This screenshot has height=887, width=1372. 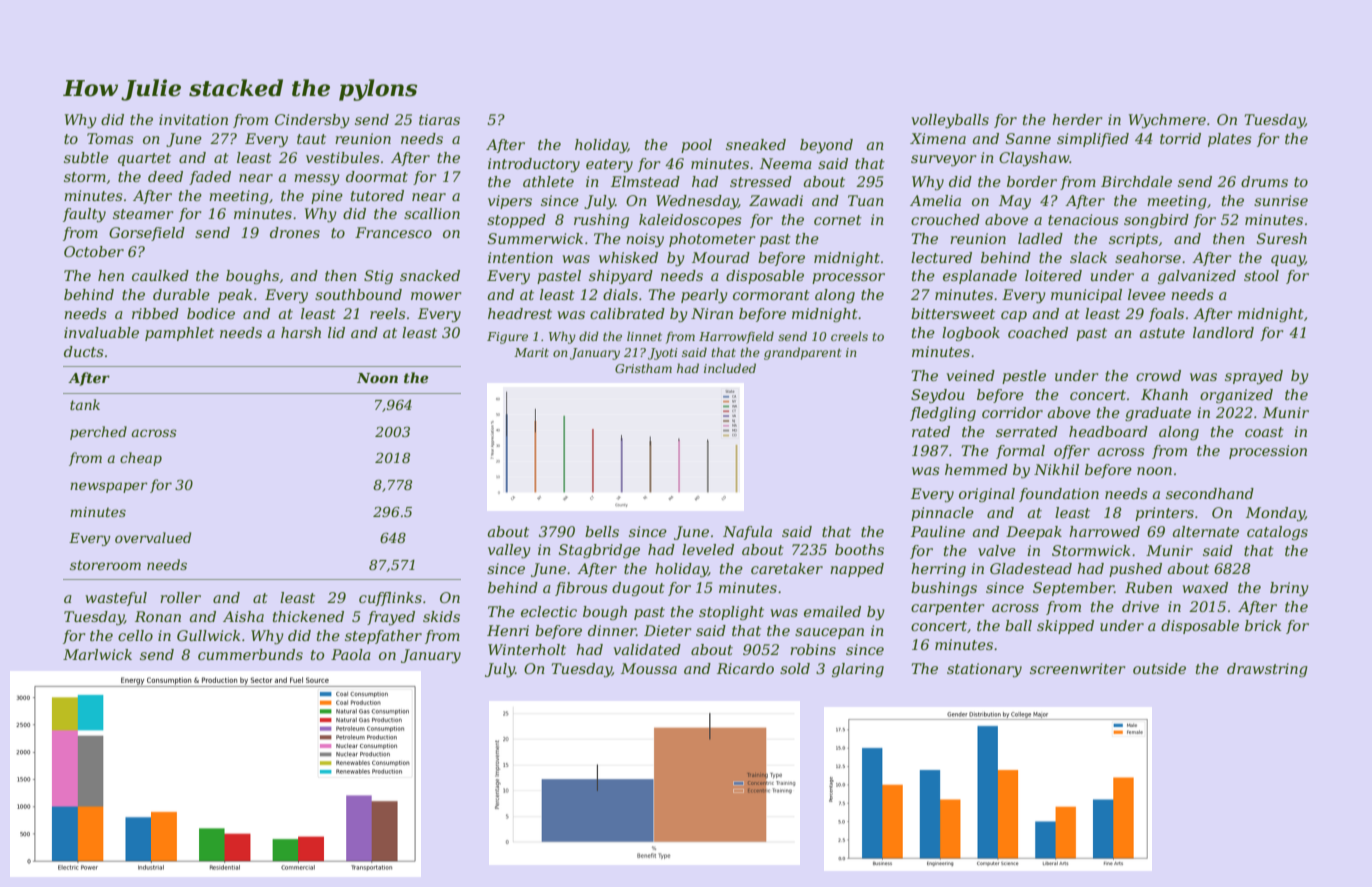 I want to click on Wychmere, so click(x=1167, y=121).
